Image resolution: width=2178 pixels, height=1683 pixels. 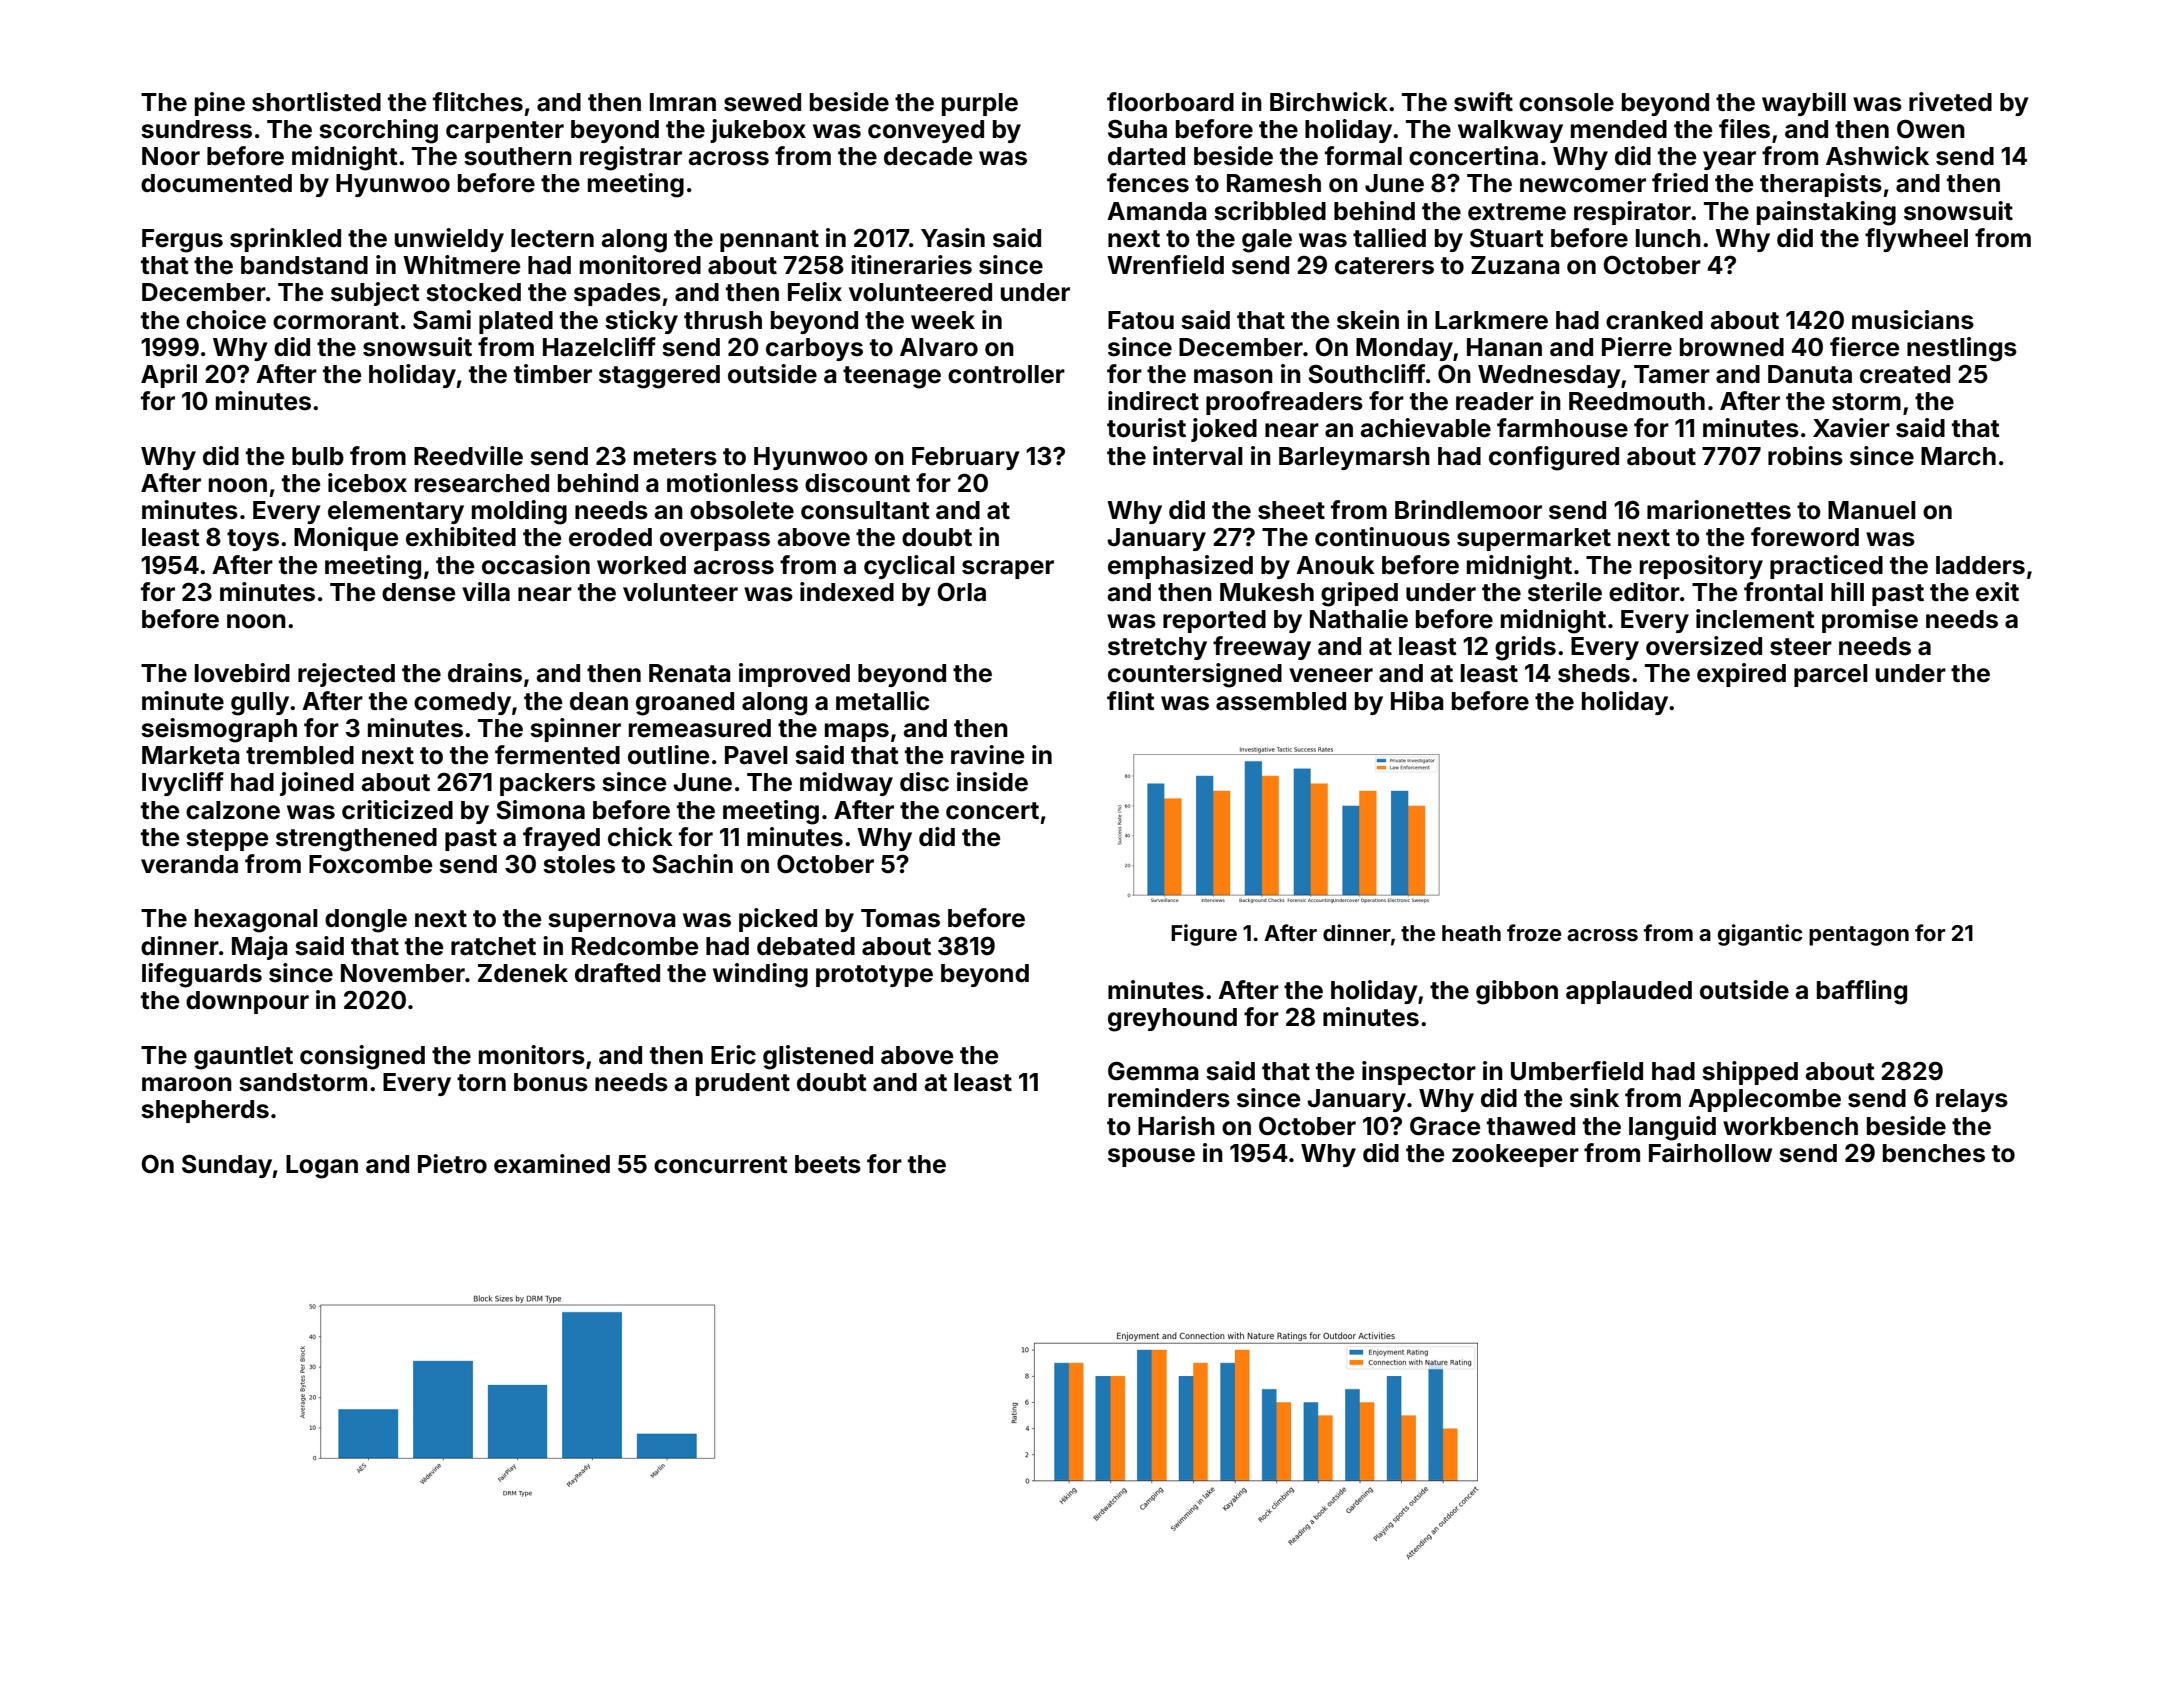 I want to click on achievable, so click(x=1425, y=428).
